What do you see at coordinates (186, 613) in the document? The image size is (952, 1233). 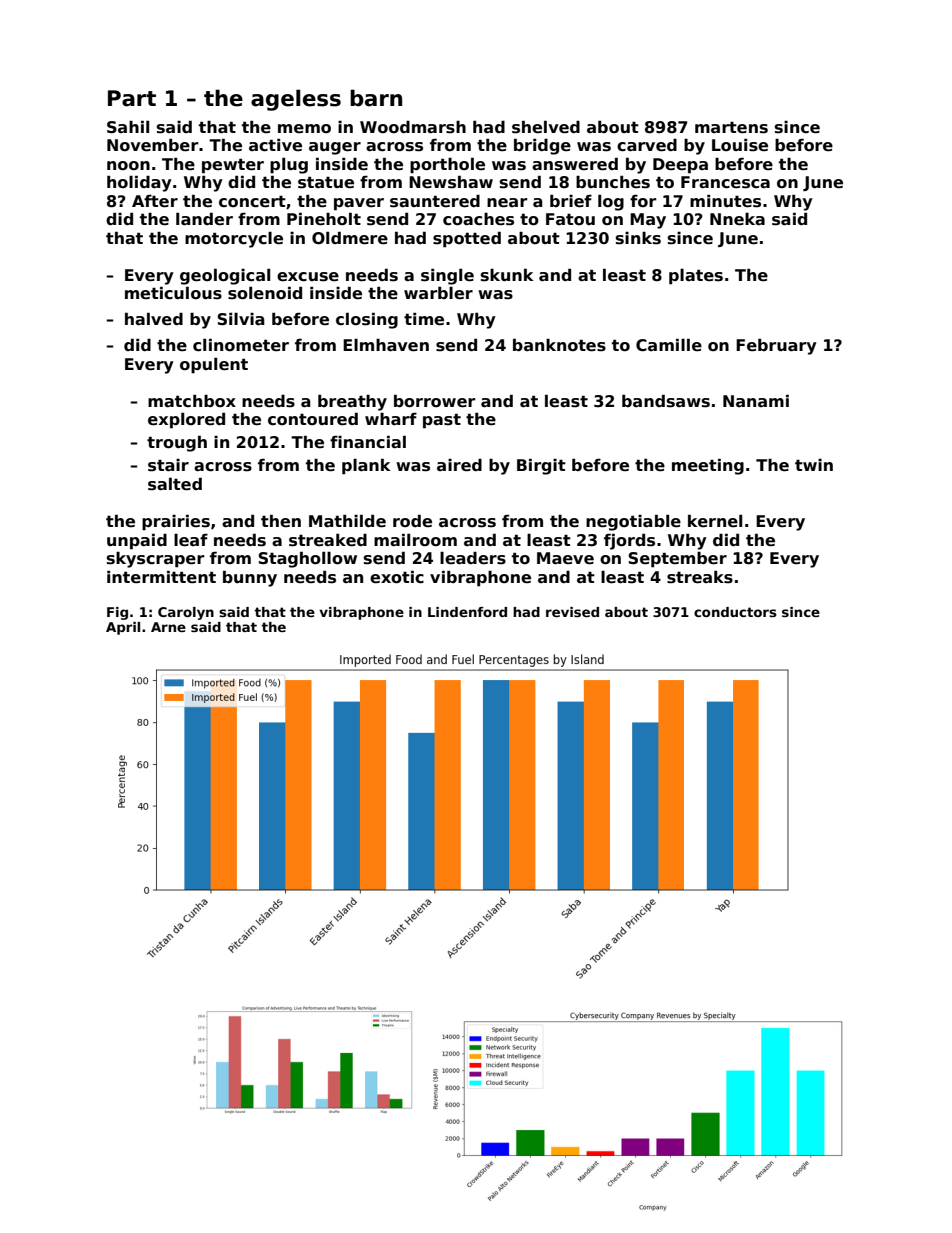 I see `Carolyn` at bounding box center [186, 613].
